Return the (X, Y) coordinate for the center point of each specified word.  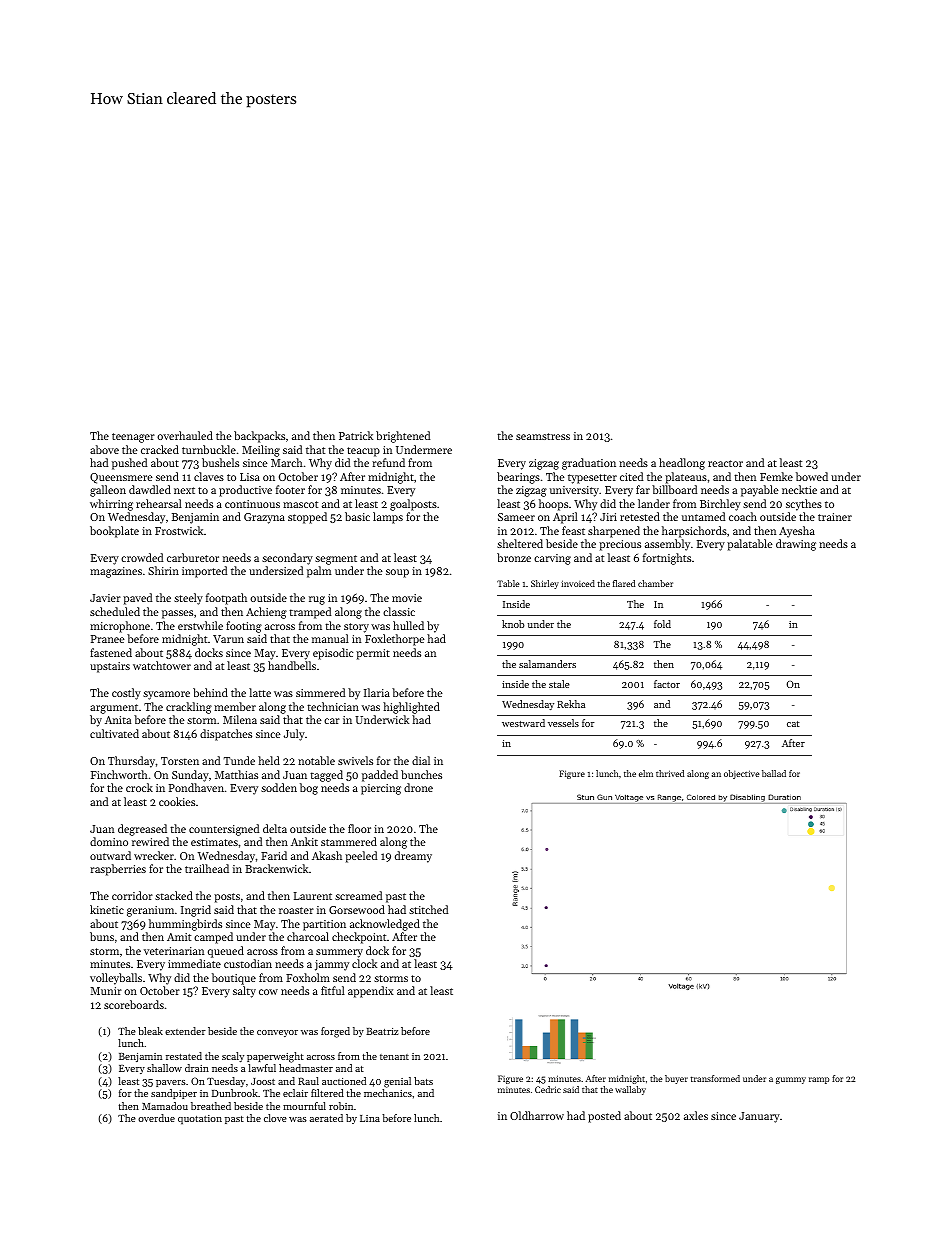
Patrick (356, 435)
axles (696, 1115)
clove (275, 1118)
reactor (725, 463)
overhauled (185, 435)
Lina (370, 1118)
